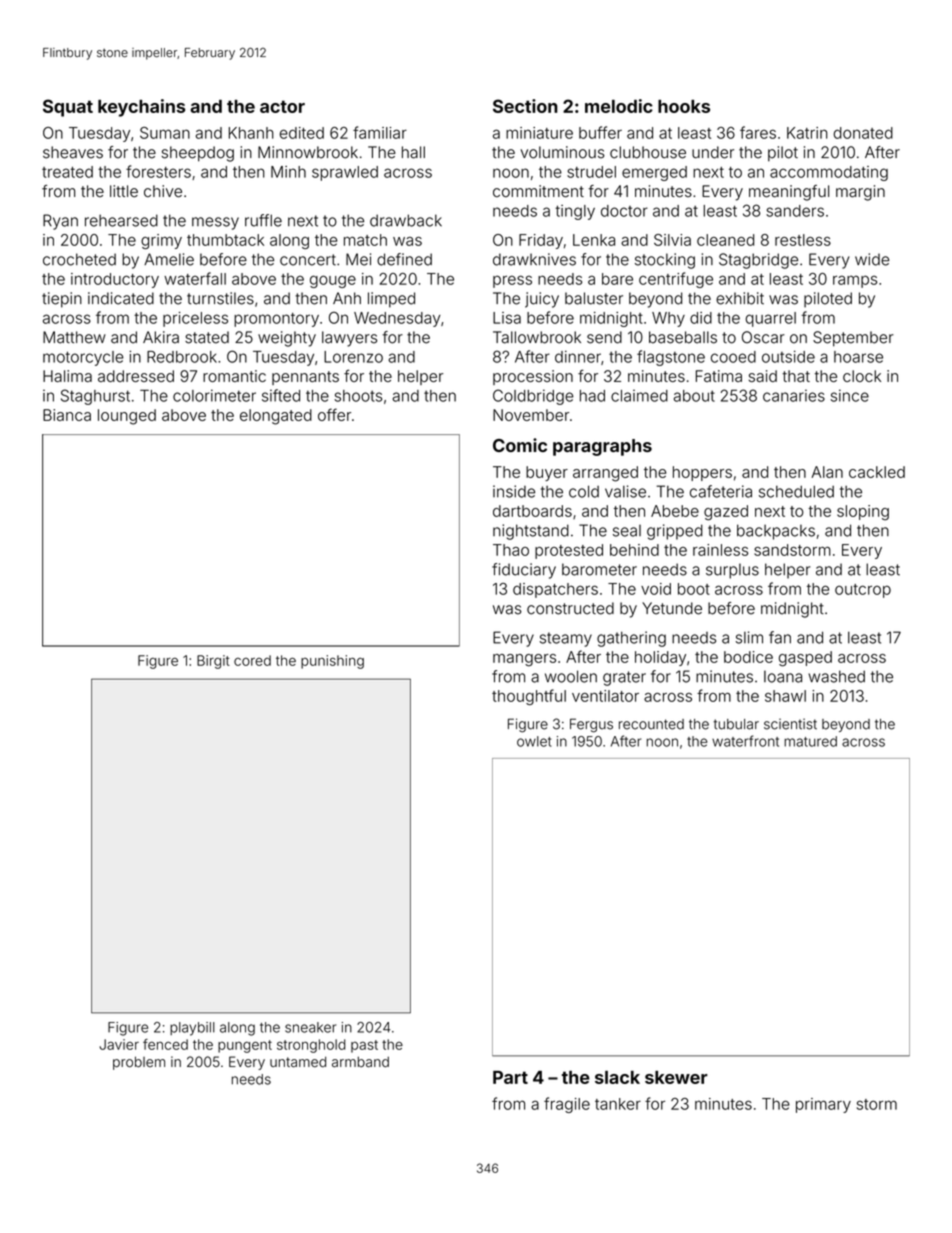 The width and height of the document is (952, 1233). What do you see at coordinates (127, 417) in the document?
I see `lounged` at bounding box center [127, 417].
